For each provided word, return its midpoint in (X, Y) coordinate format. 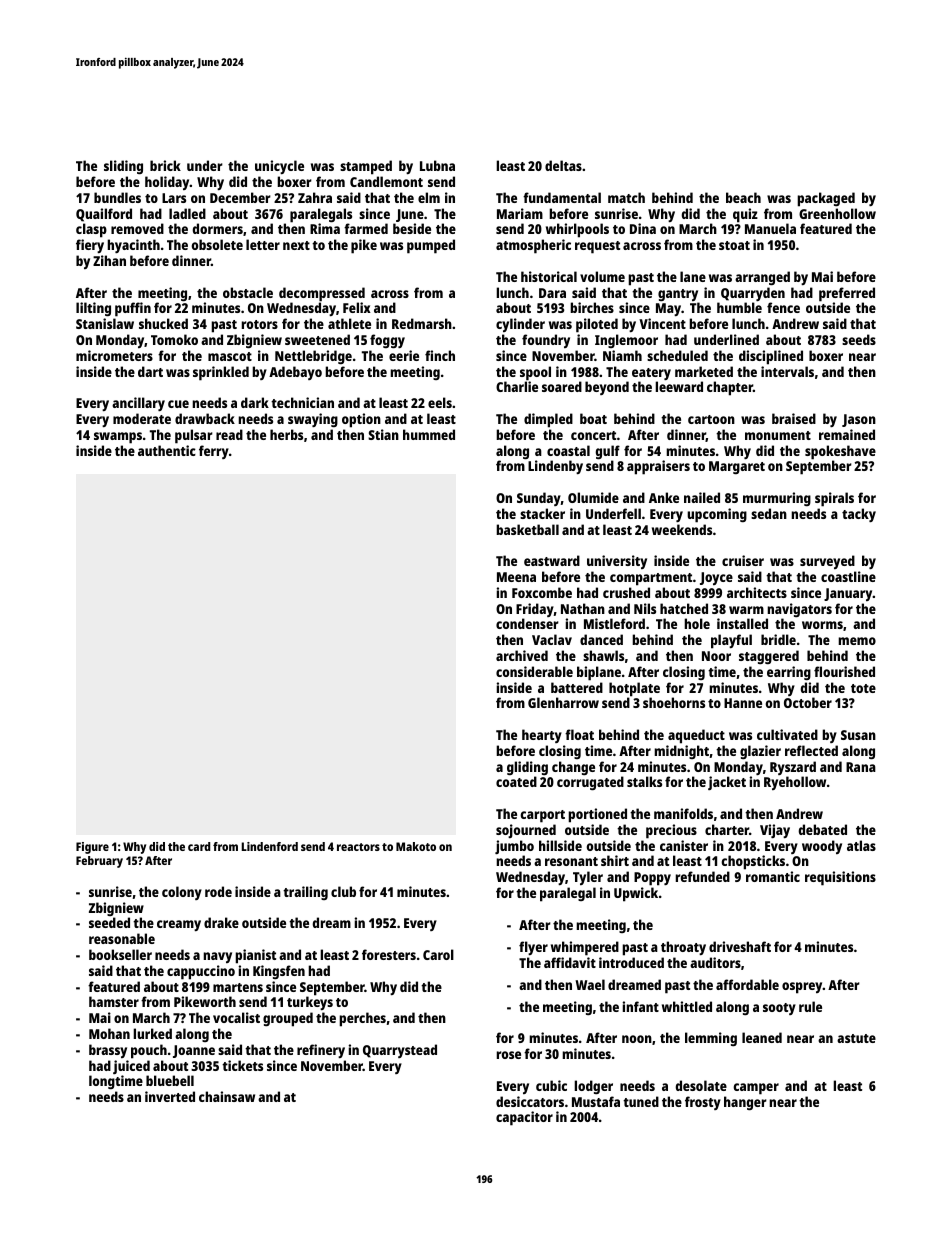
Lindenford (269, 846)
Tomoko (174, 339)
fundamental (562, 197)
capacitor (524, 1118)
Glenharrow (563, 702)
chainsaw (227, 1096)
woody (822, 847)
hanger (745, 1103)
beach (743, 197)
